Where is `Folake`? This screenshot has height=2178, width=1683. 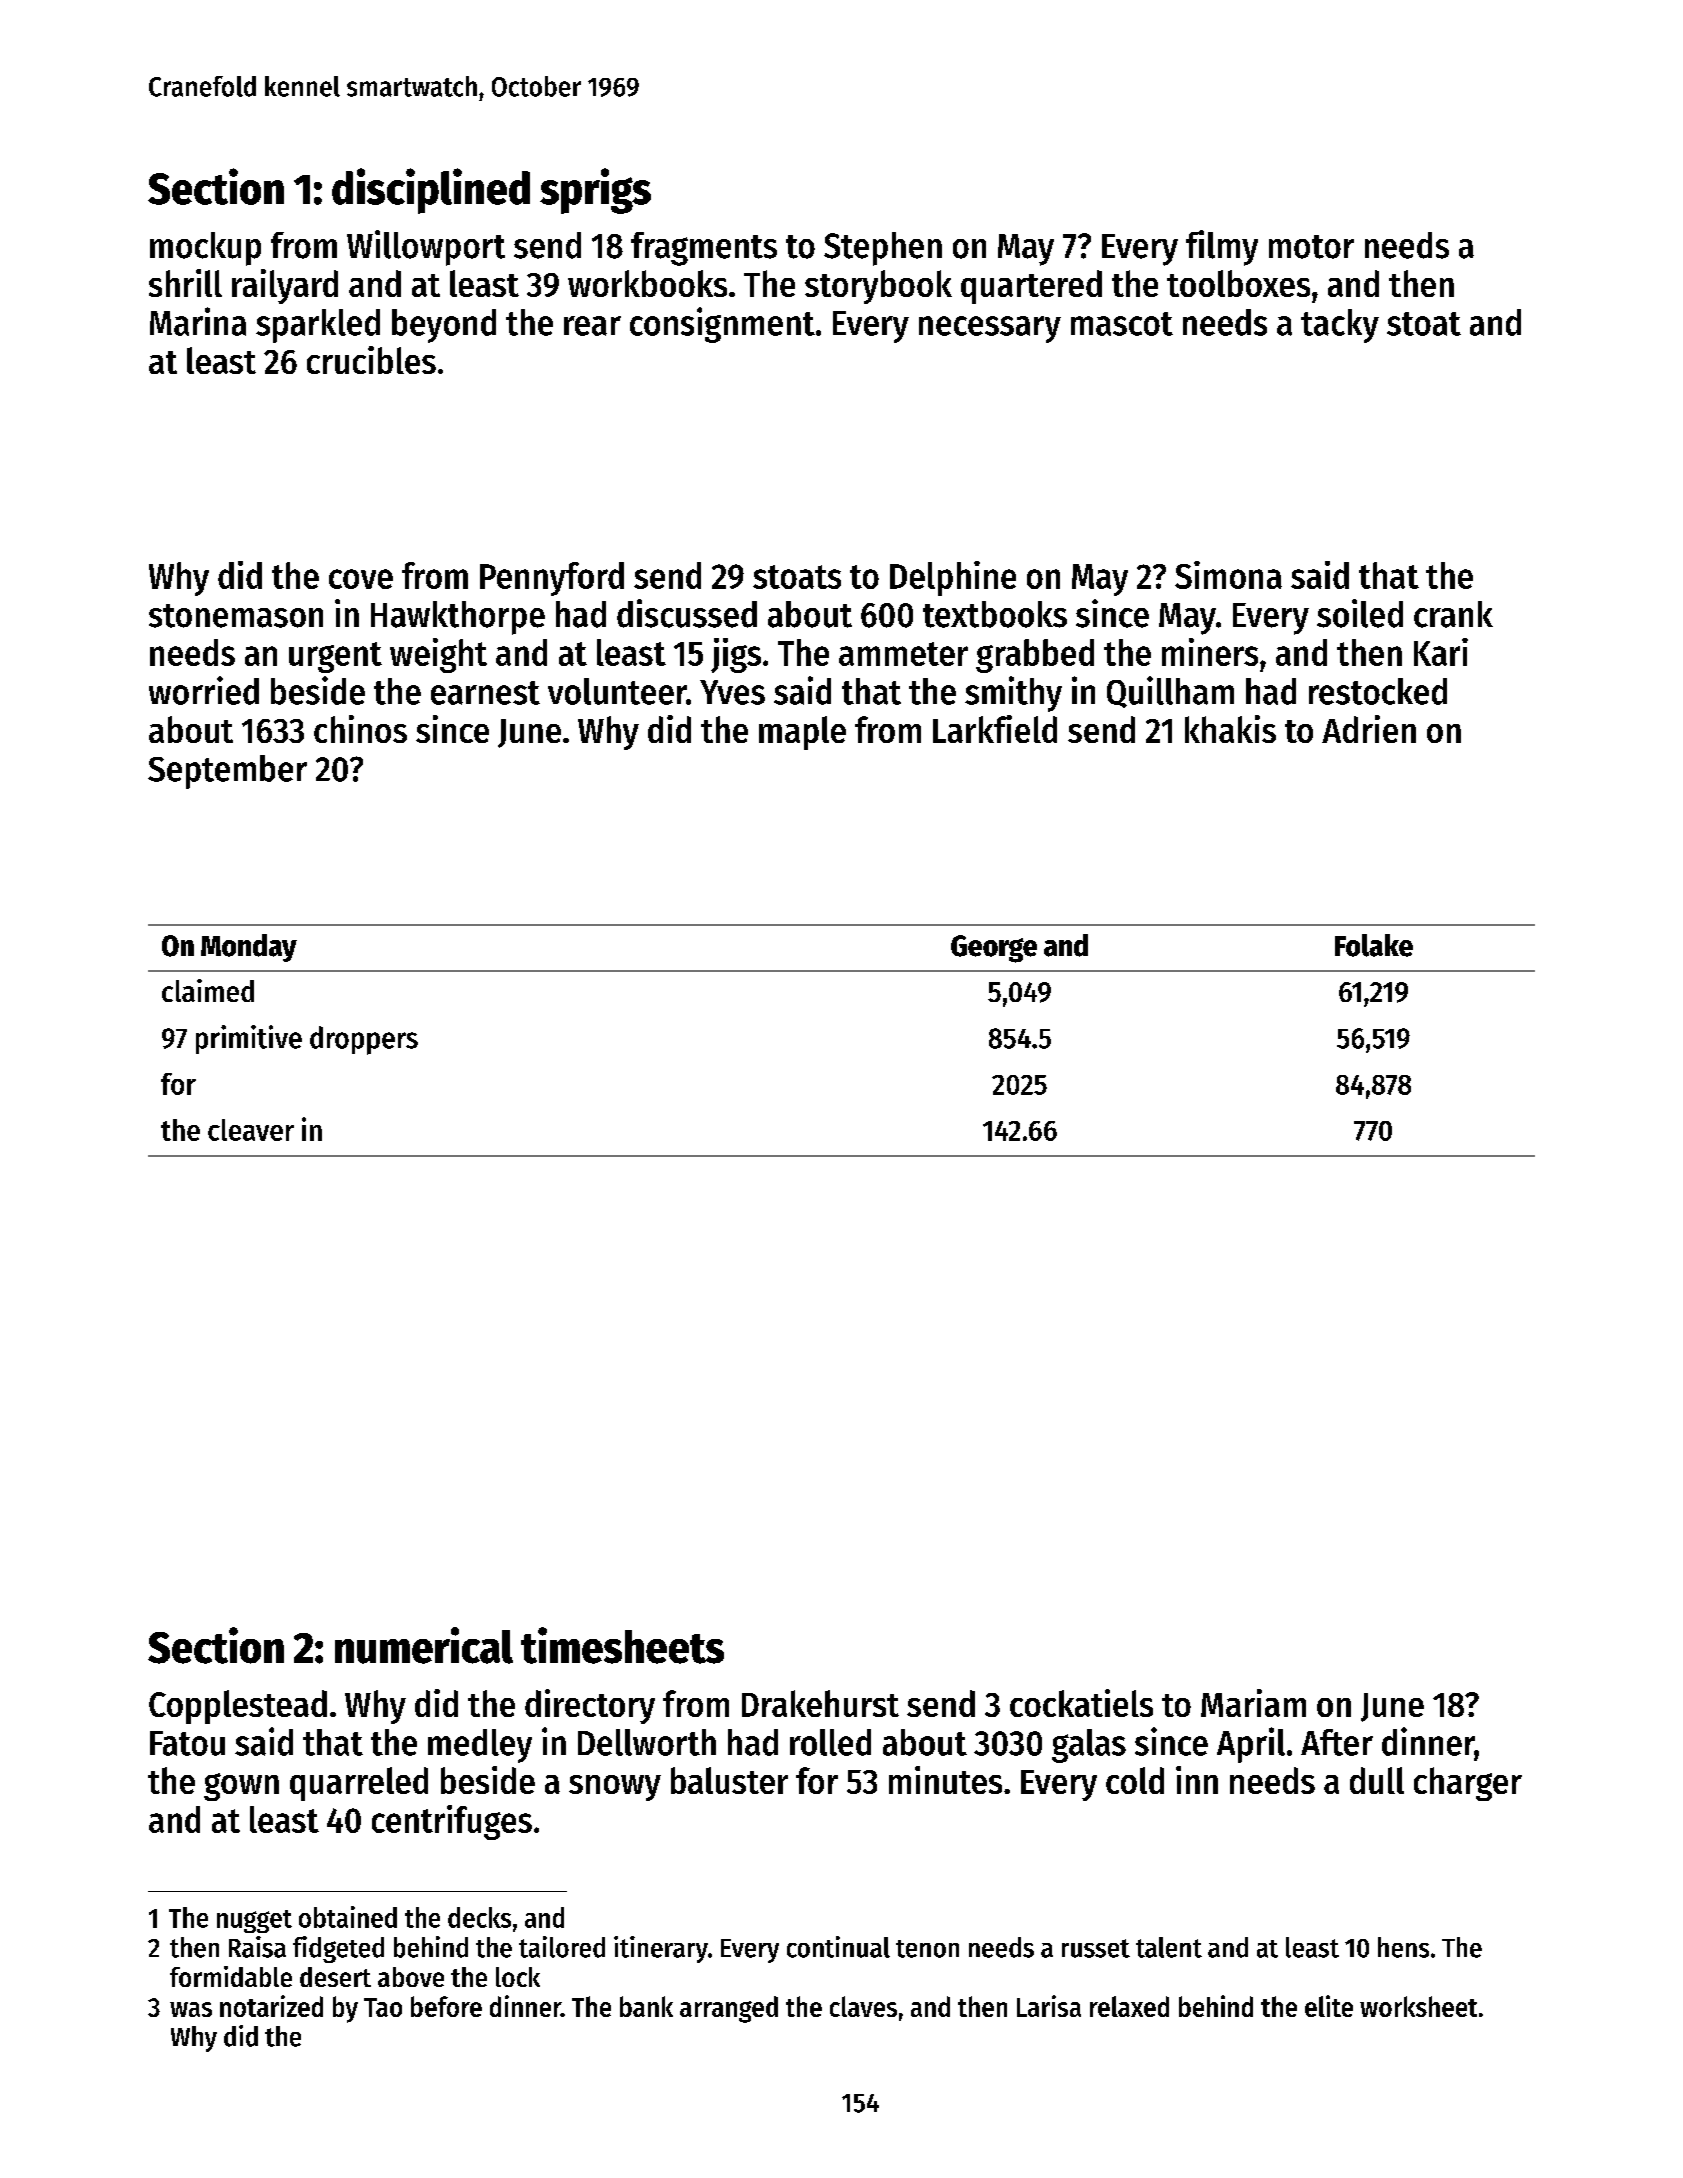
Folake is located at coordinates (1374, 945).
